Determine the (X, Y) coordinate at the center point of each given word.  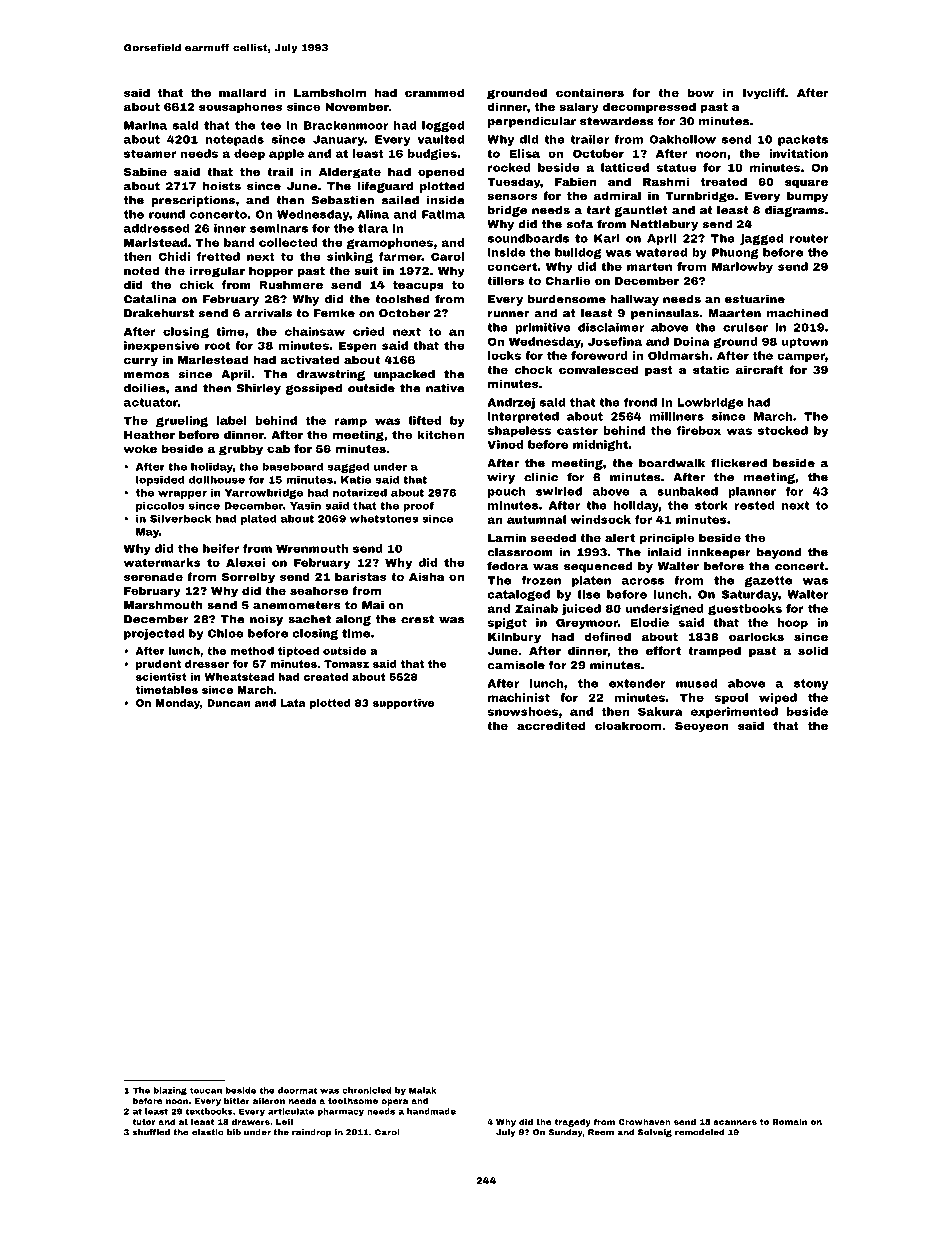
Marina (145, 125)
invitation (798, 153)
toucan (206, 1090)
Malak (423, 1090)
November (357, 106)
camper (801, 357)
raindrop (311, 1133)
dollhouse (217, 479)
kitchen (440, 434)
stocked (783, 430)
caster (577, 430)
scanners (735, 1122)
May (147, 533)
